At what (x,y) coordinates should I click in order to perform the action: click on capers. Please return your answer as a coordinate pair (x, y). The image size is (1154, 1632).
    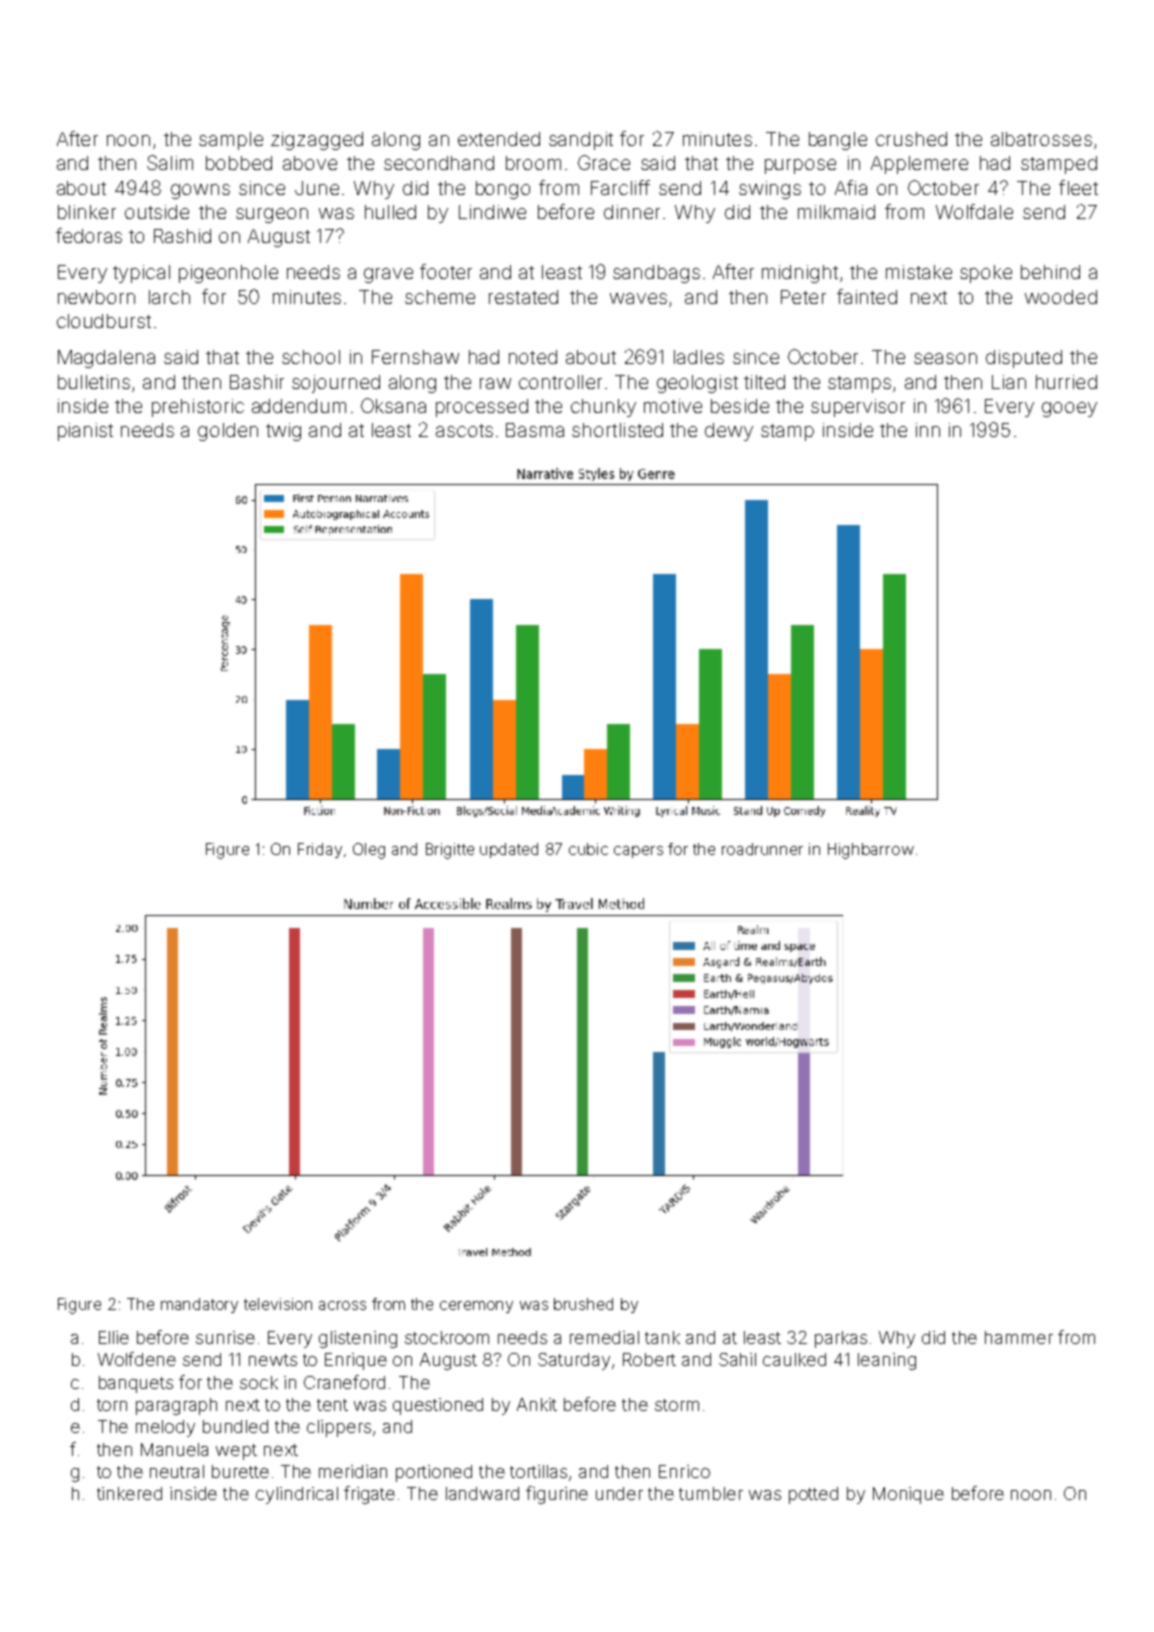
    Looking at the image, I should click on (638, 852).
